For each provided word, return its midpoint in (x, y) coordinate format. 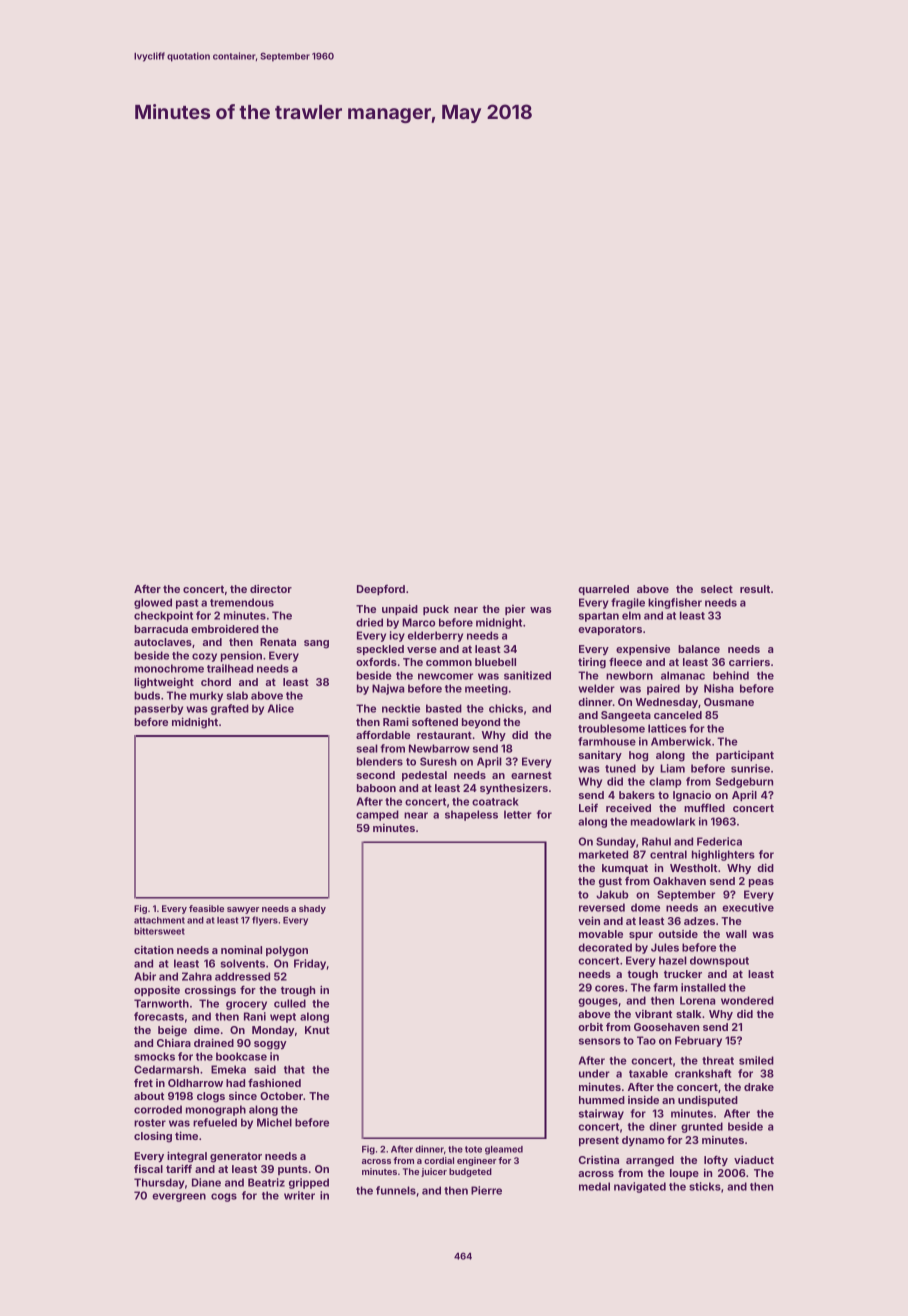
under (594, 1073)
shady (312, 909)
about (149, 1096)
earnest (531, 775)
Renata (278, 642)
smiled (756, 1060)
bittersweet (159, 931)
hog (638, 756)
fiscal (148, 1168)
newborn (629, 675)
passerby (158, 709)
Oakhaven (679, 881)
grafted (230, 709)
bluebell (495, 662)
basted (444, 708)
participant (745, 755)
